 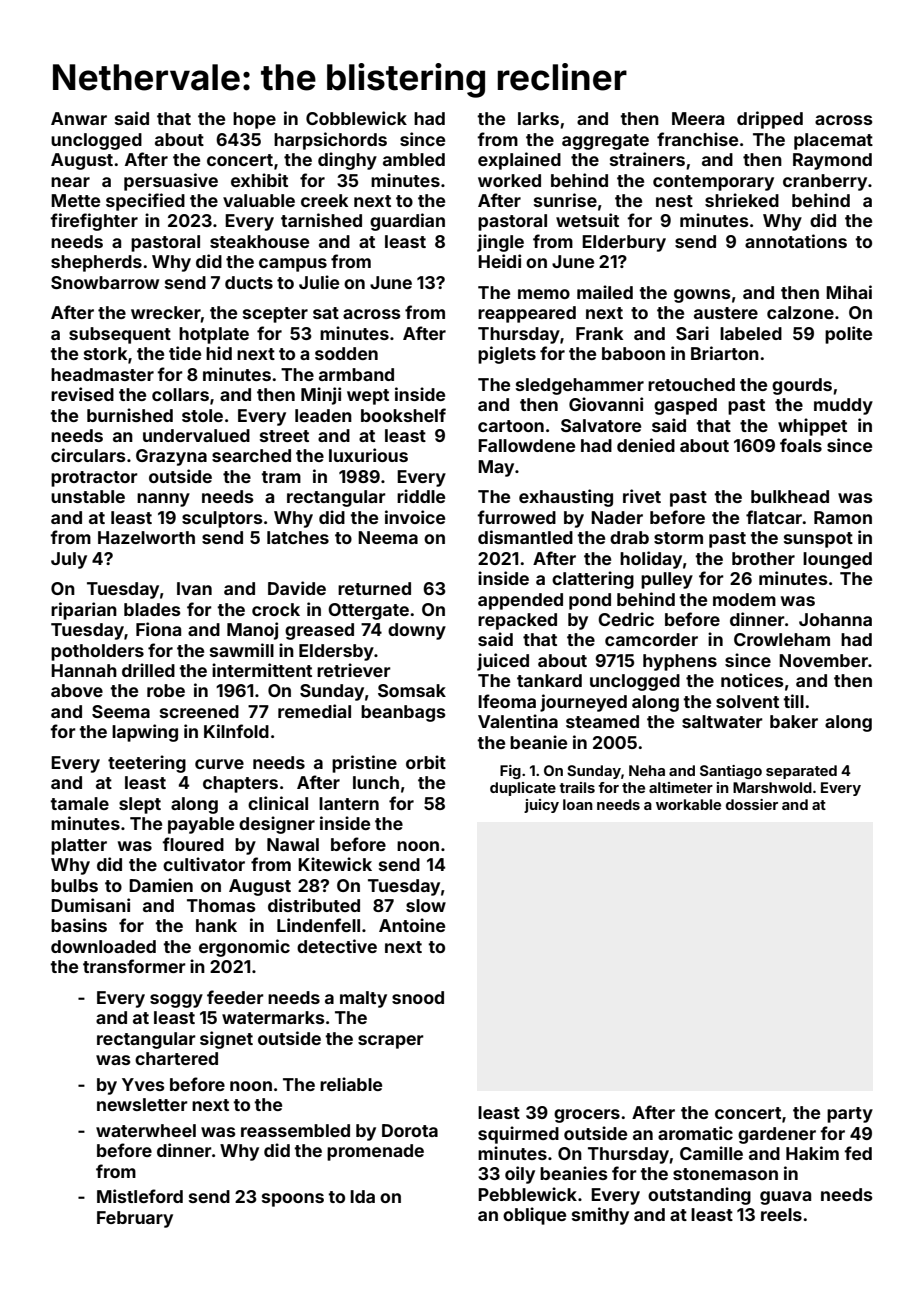 What do you see at coordinates (695, 1133) in the image?
I see `aromatic` at bounding box center [695, 1133].
